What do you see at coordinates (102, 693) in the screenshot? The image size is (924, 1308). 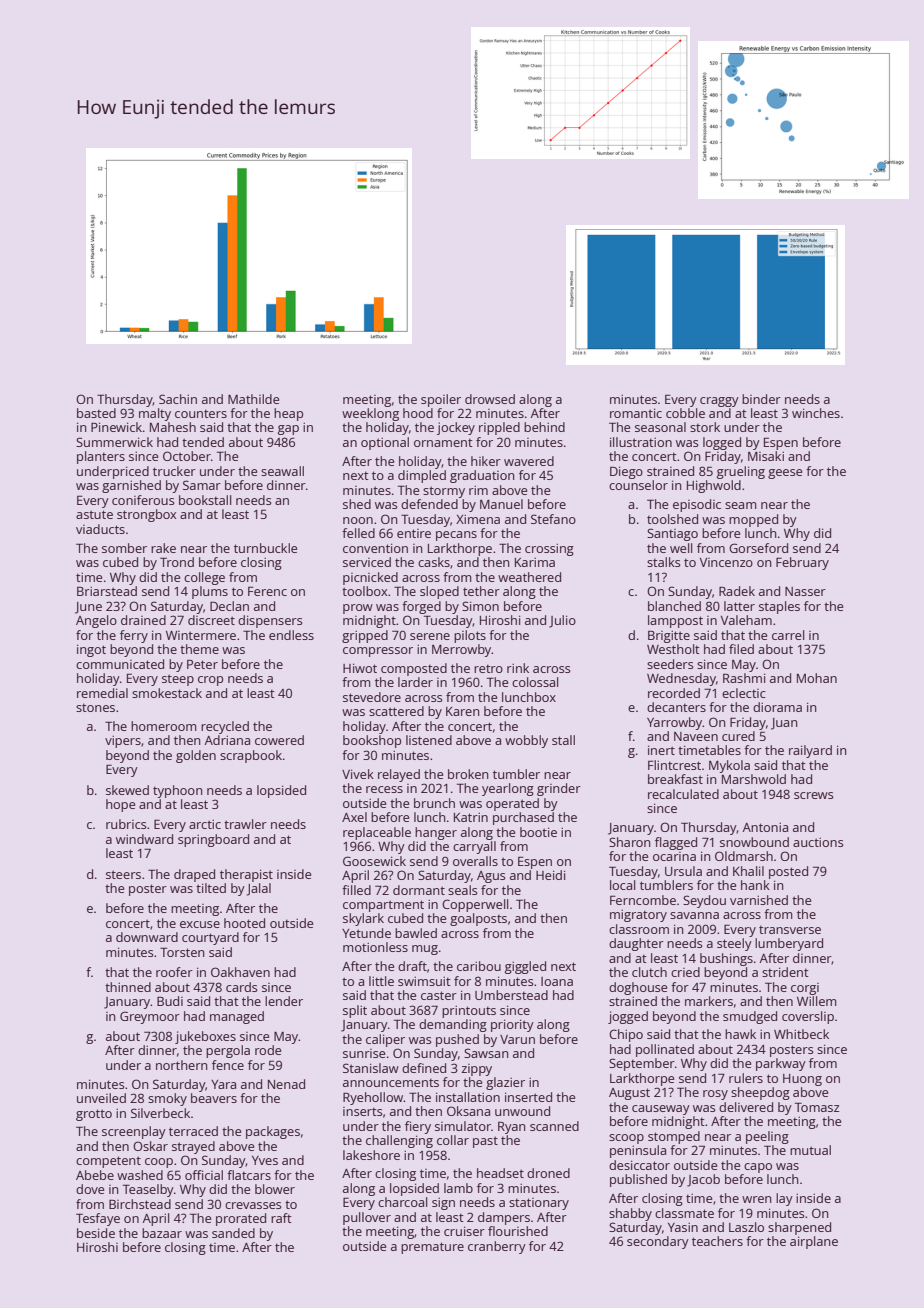 I see `remedial` at bounding box center [102, 693].
